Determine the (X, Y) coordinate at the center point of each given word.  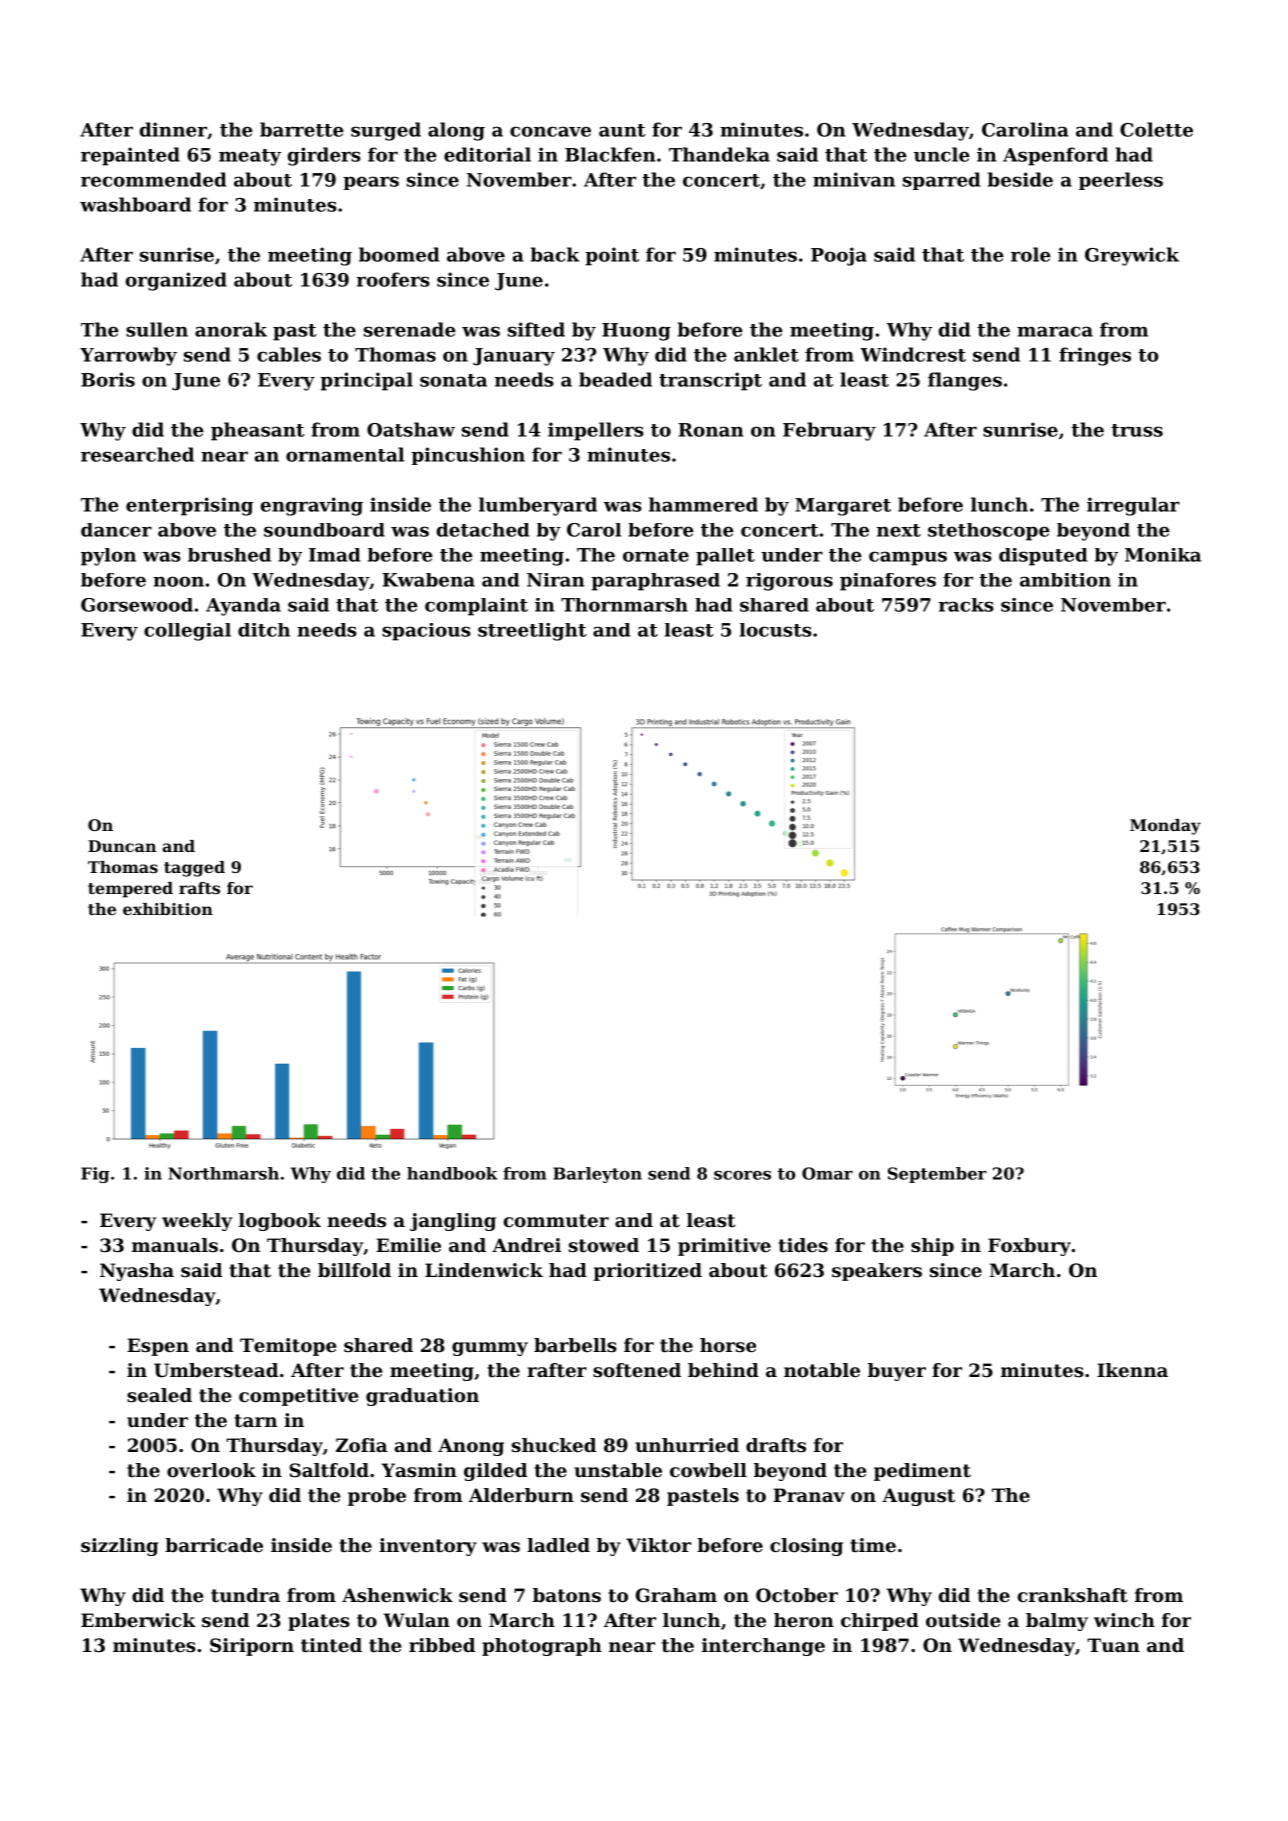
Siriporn (252, 1647)
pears (371, 183)
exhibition (168, 909)
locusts (776, 630)
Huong (636, 332)
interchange (763, 1647)
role (1031, 254)
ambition (1065, 580)
